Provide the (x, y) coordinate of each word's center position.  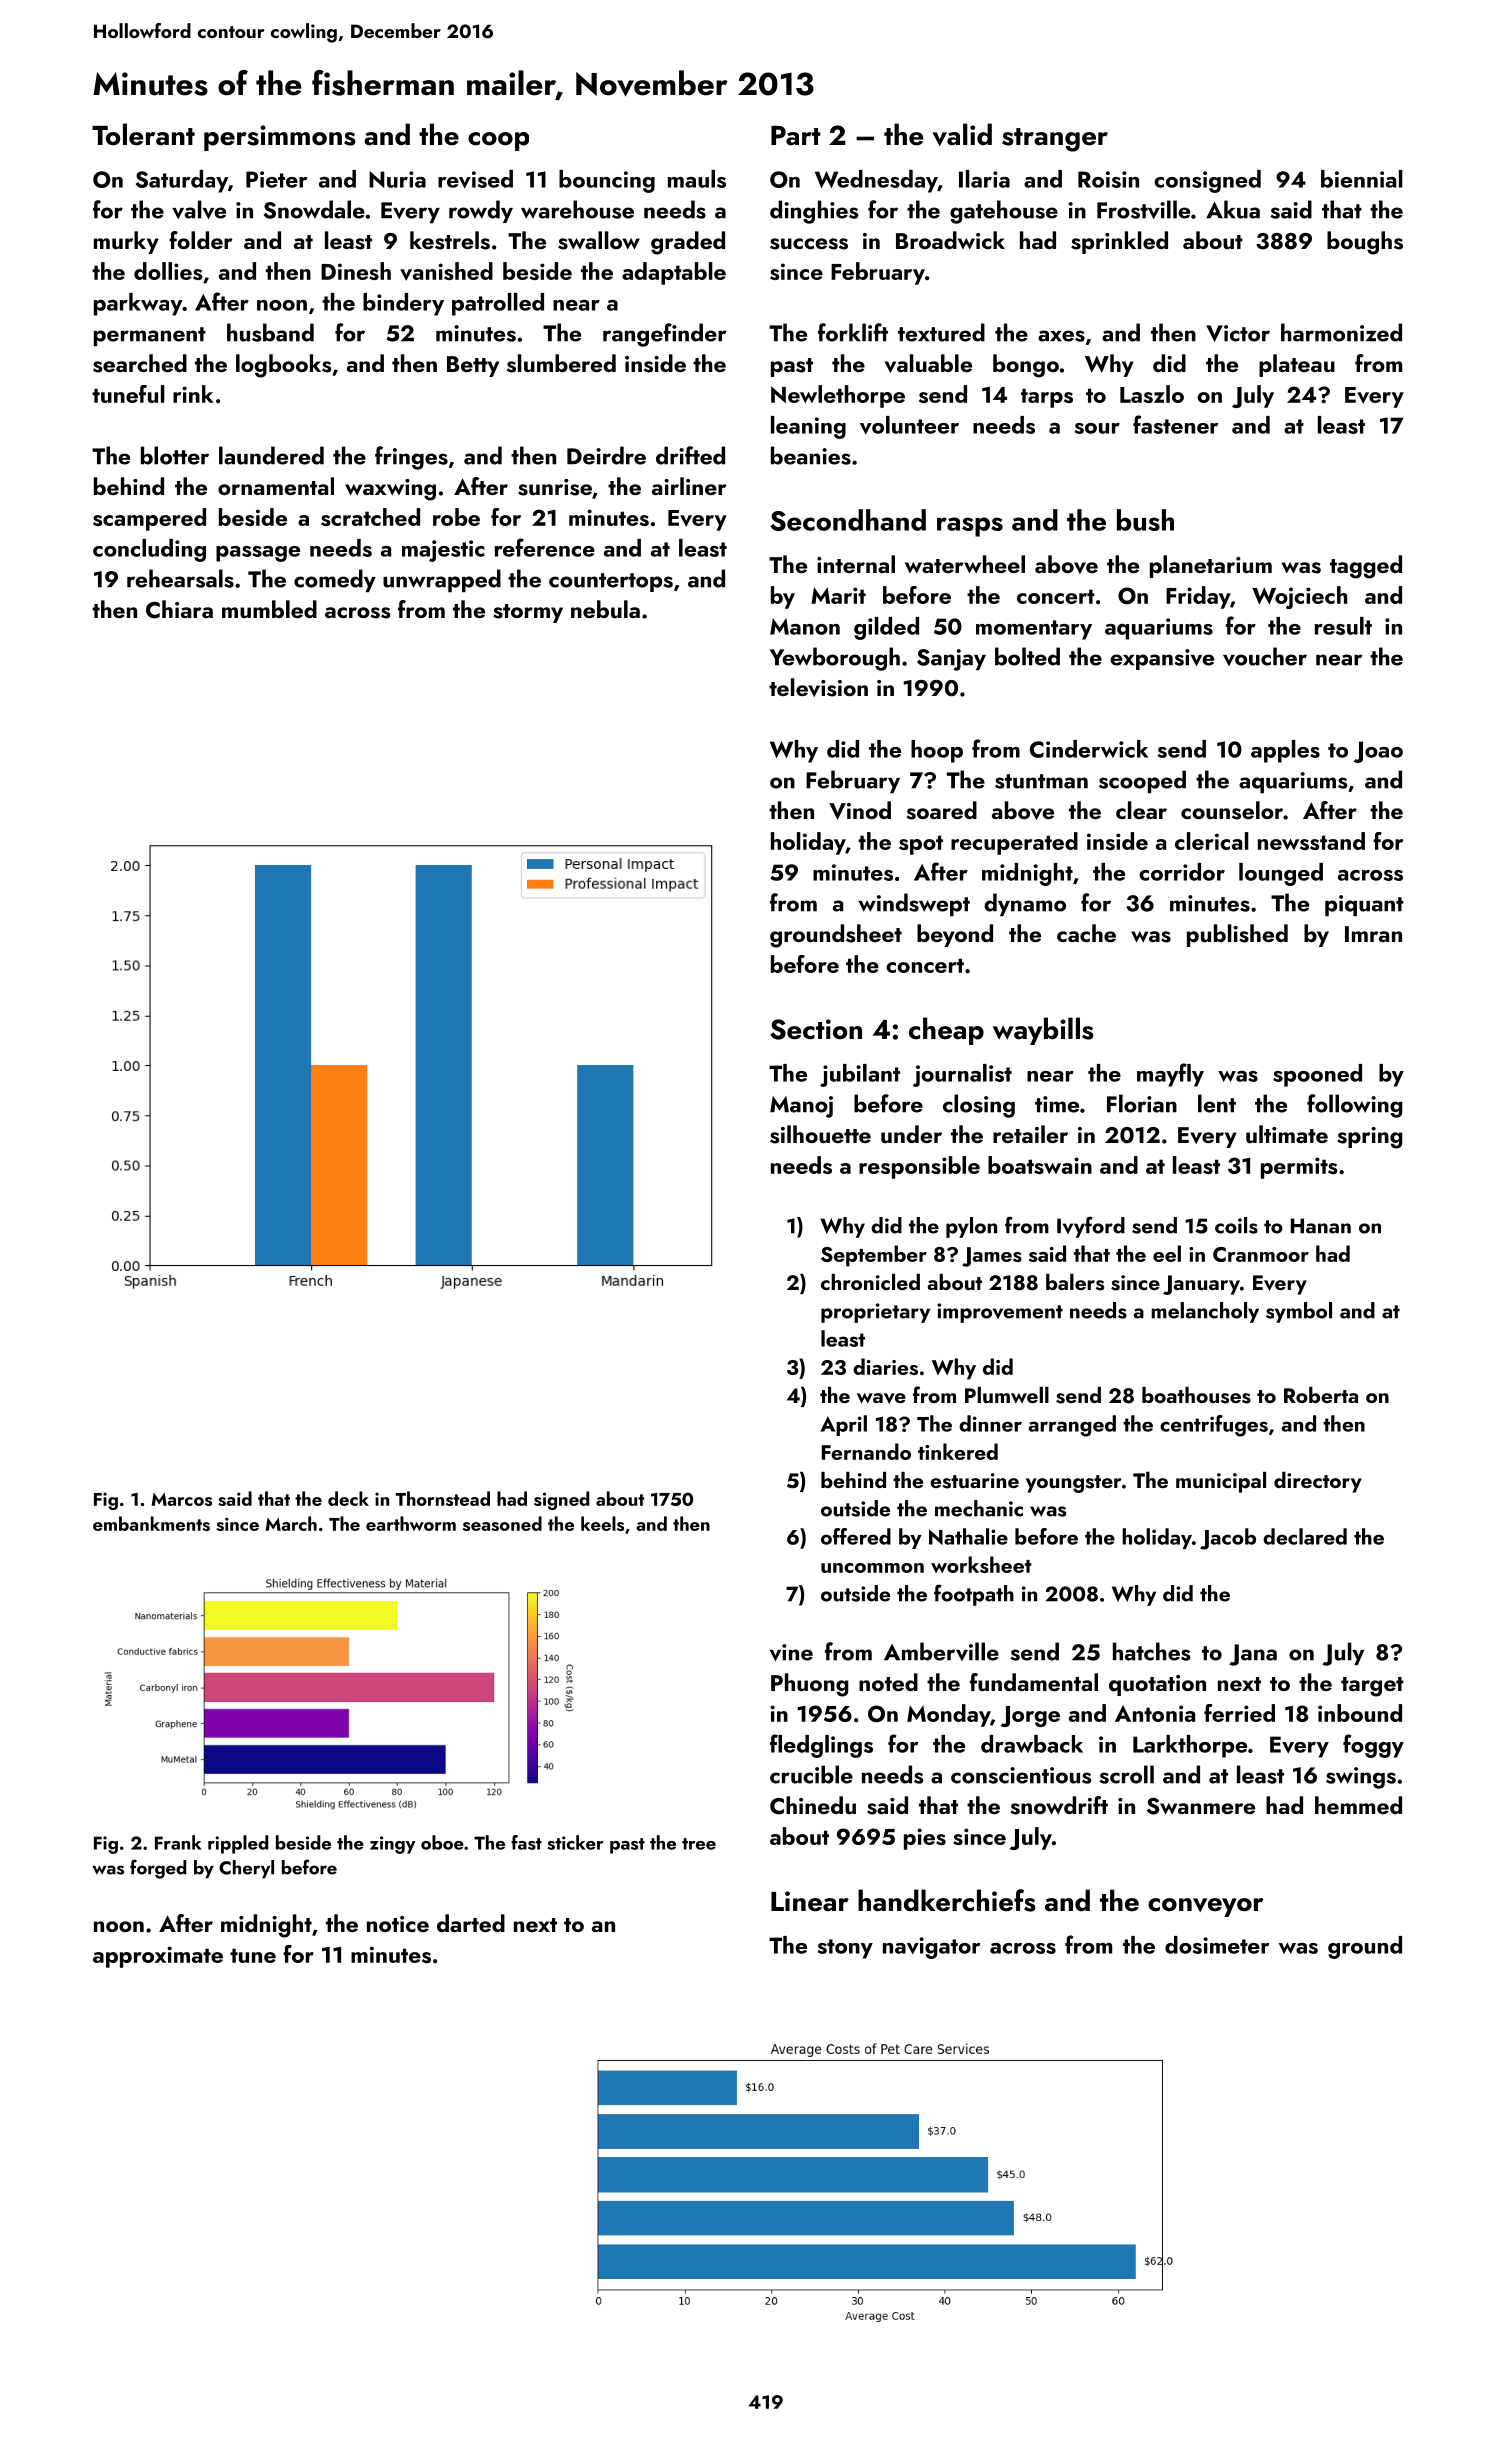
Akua (1233, 209)
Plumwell (1007, 1395)
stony (845, 1949)
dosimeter (1217, 1945)
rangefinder (664, 335)
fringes (411, 458)
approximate (158, 1957)
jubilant (860, 1075)
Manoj (801, 1107)
